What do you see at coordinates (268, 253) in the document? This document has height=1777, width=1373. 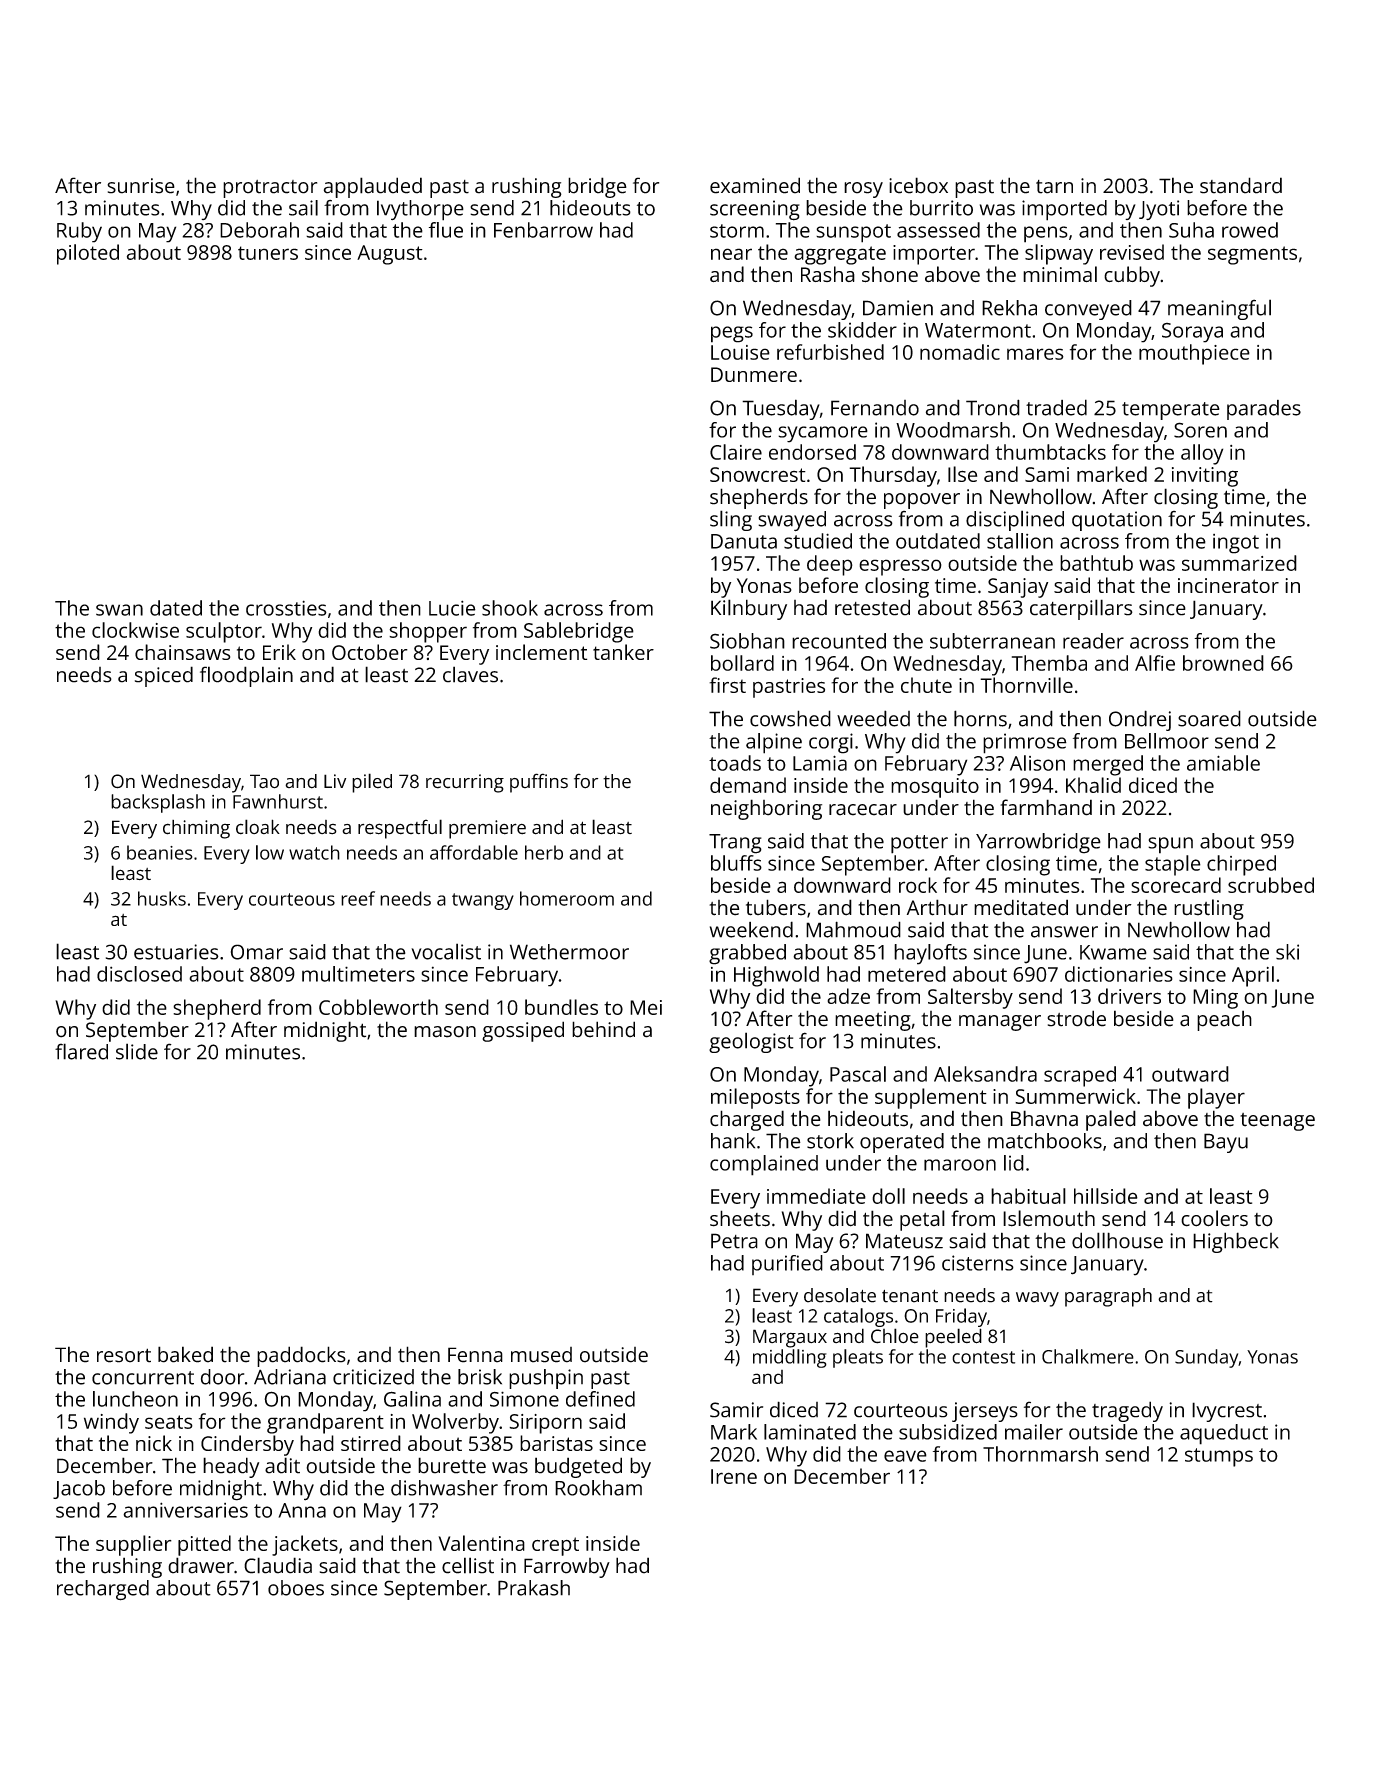 I see `tuners` at bounding box center [268, 253].
